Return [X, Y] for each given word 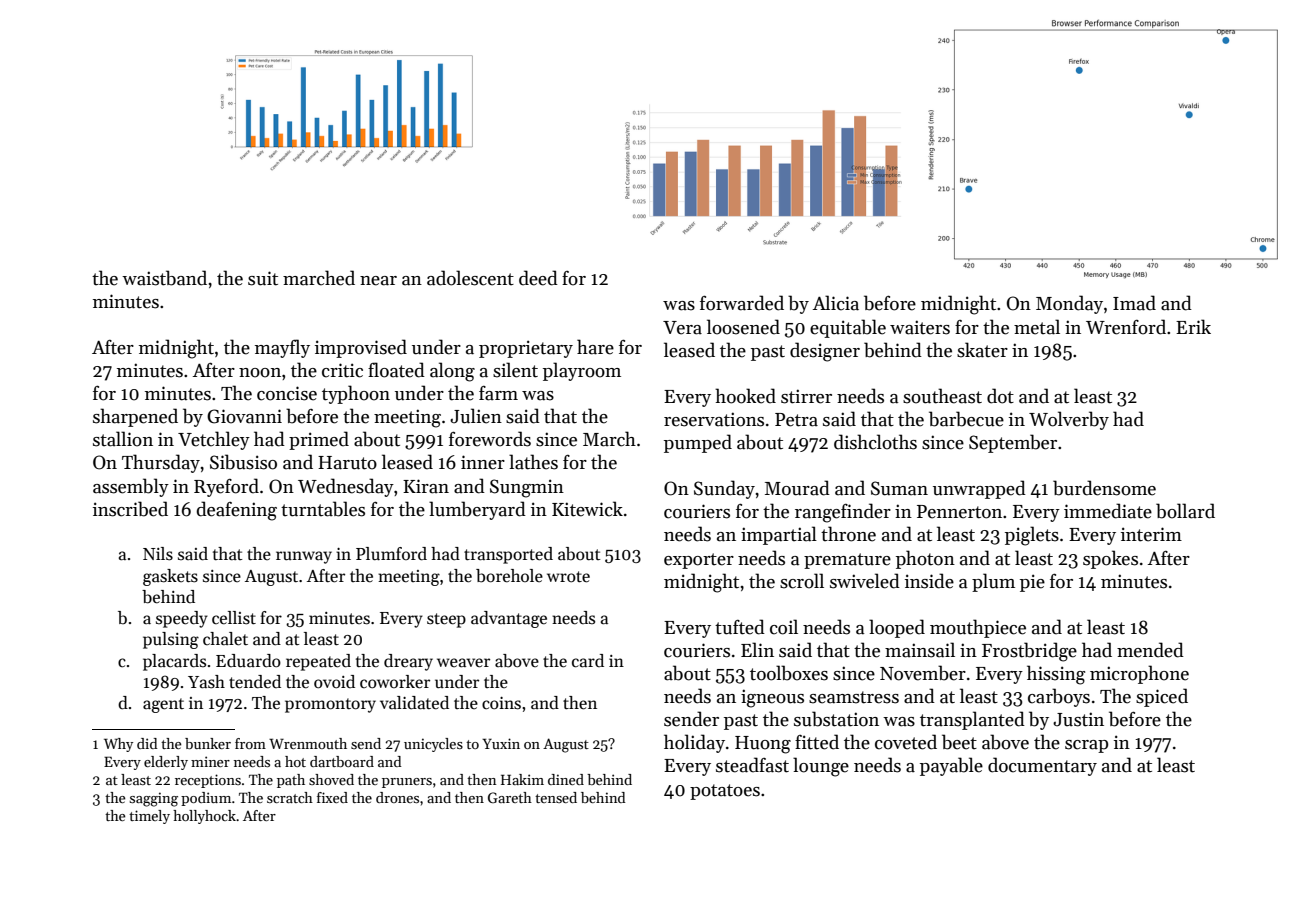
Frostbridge [1029, 652]
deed [538, 278]
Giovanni [244, 416]
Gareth [510, 797]
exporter [699, 561]
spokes [1110, 559]
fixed [332, 797]
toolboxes [789, 673]
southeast [942, 396]
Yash [206, 682]
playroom [582, 371]
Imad [1134, 303]
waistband [164, 278]
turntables [323, 509]
